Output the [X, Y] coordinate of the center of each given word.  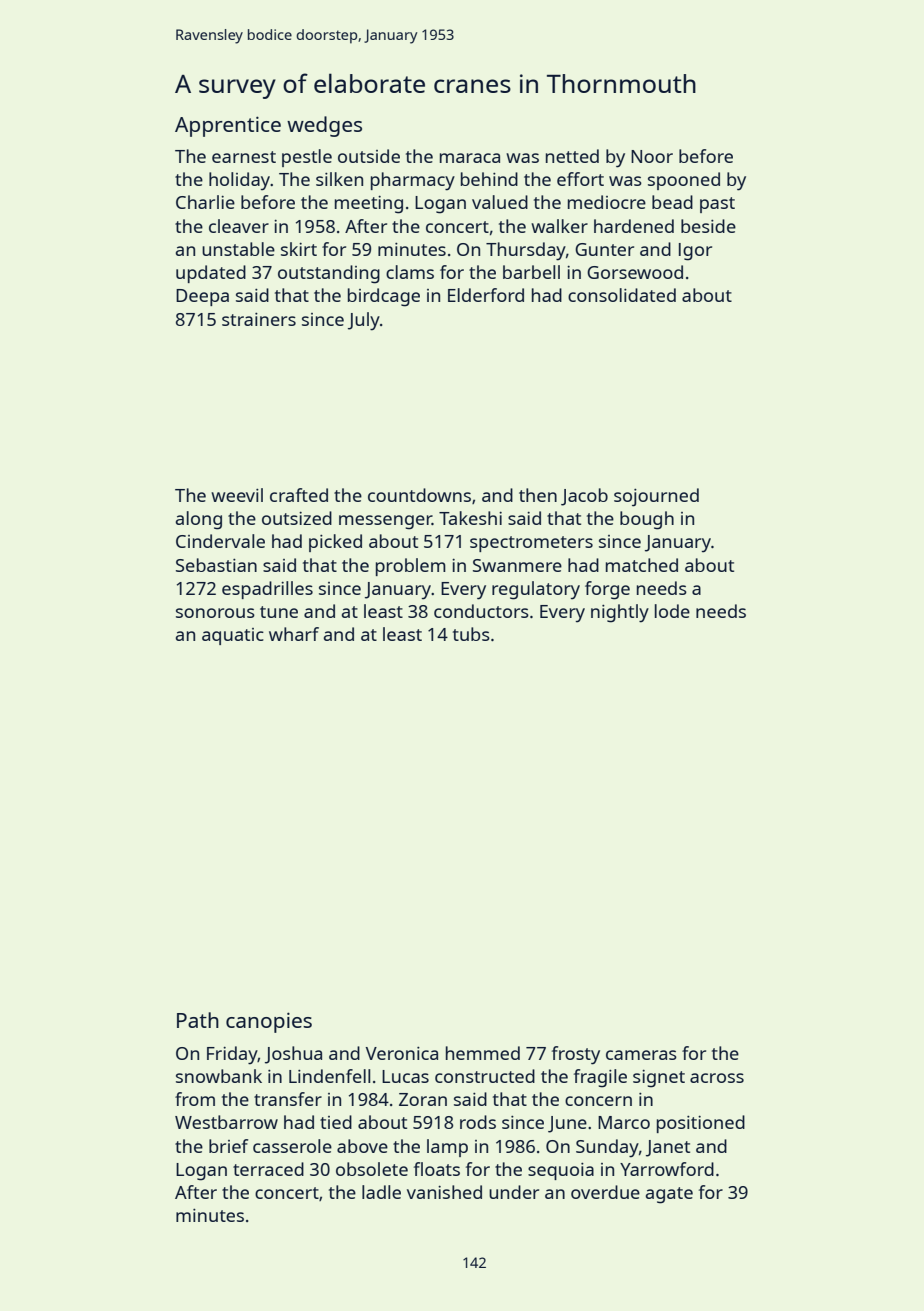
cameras [641, 1055]
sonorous [215, 613]
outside [369, 156]
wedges [324, 126]
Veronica [402, 1053]
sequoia [561, 1171]
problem [411, 567]
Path [198, 1020]
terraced [268, 1169]
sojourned [656, 497]
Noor [652, 156]
